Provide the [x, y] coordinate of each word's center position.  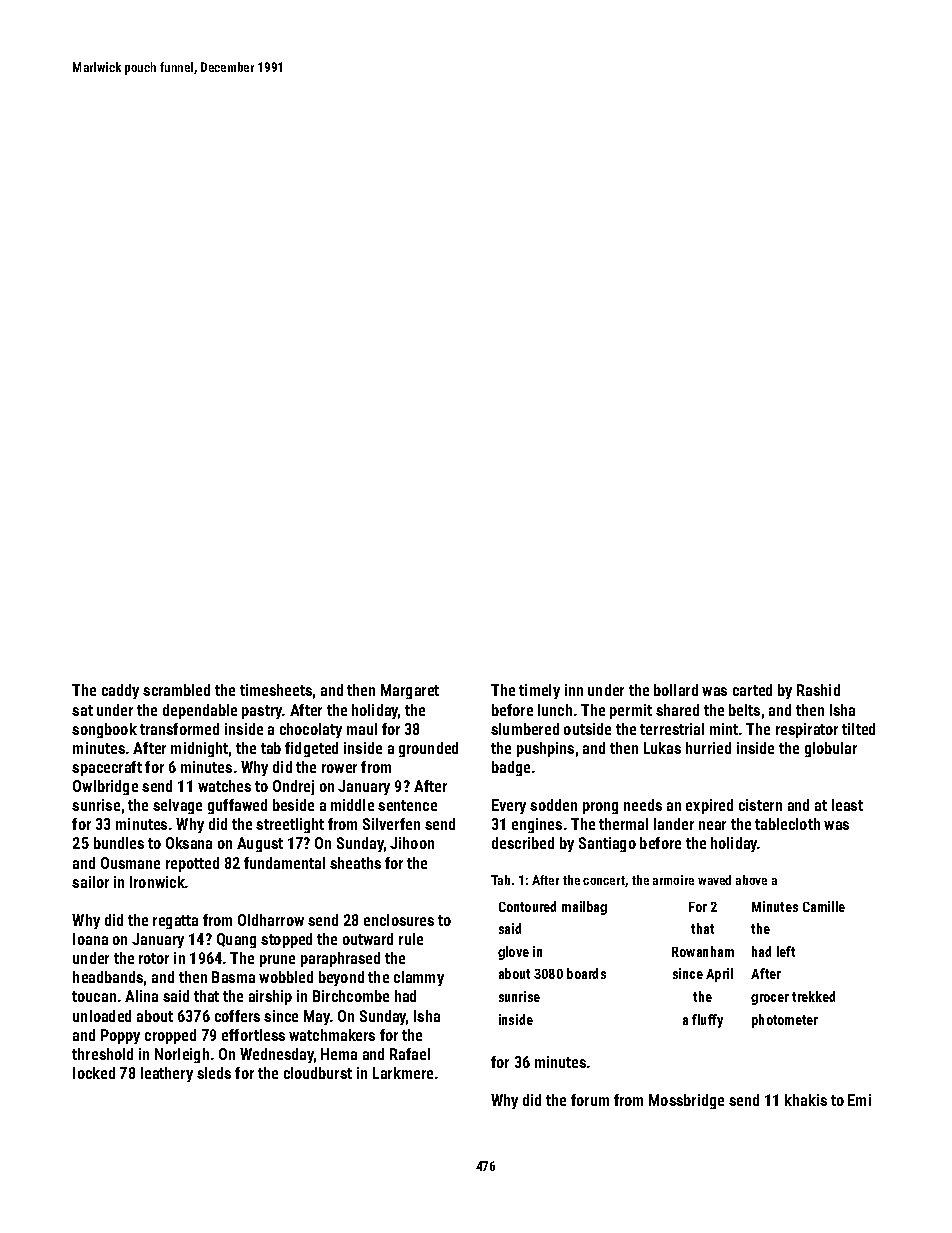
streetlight [290, 825]
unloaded [102, 1016]
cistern [760, 805]
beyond [341, 978]
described [523, 843]
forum [590, 1100]
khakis [806, 1100]
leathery [167, 1074]
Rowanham [703, 951]
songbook [104, 730]
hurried [708, 748]
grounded [428, 749]
